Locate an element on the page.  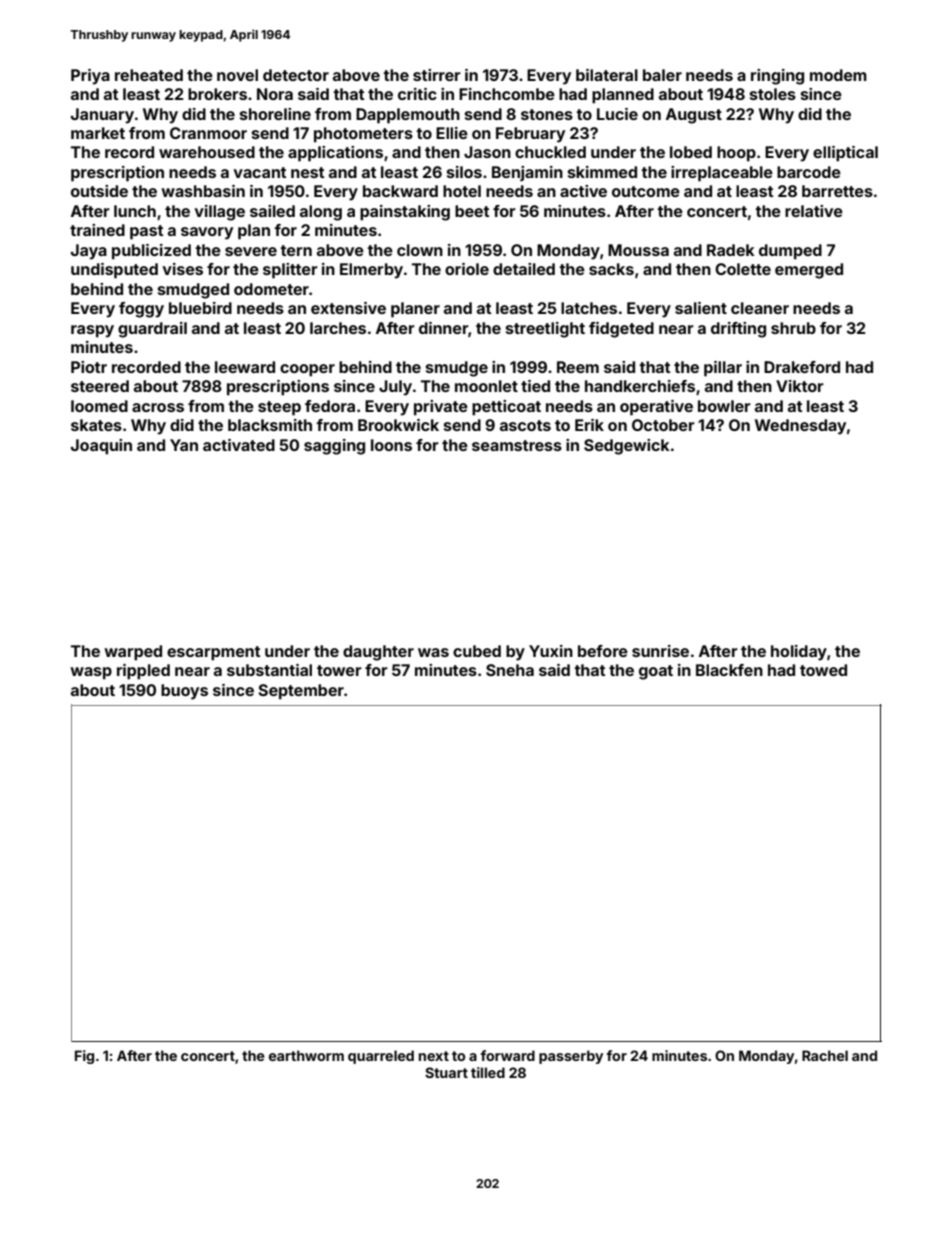
buoys is located at coordinates (184, 692).
